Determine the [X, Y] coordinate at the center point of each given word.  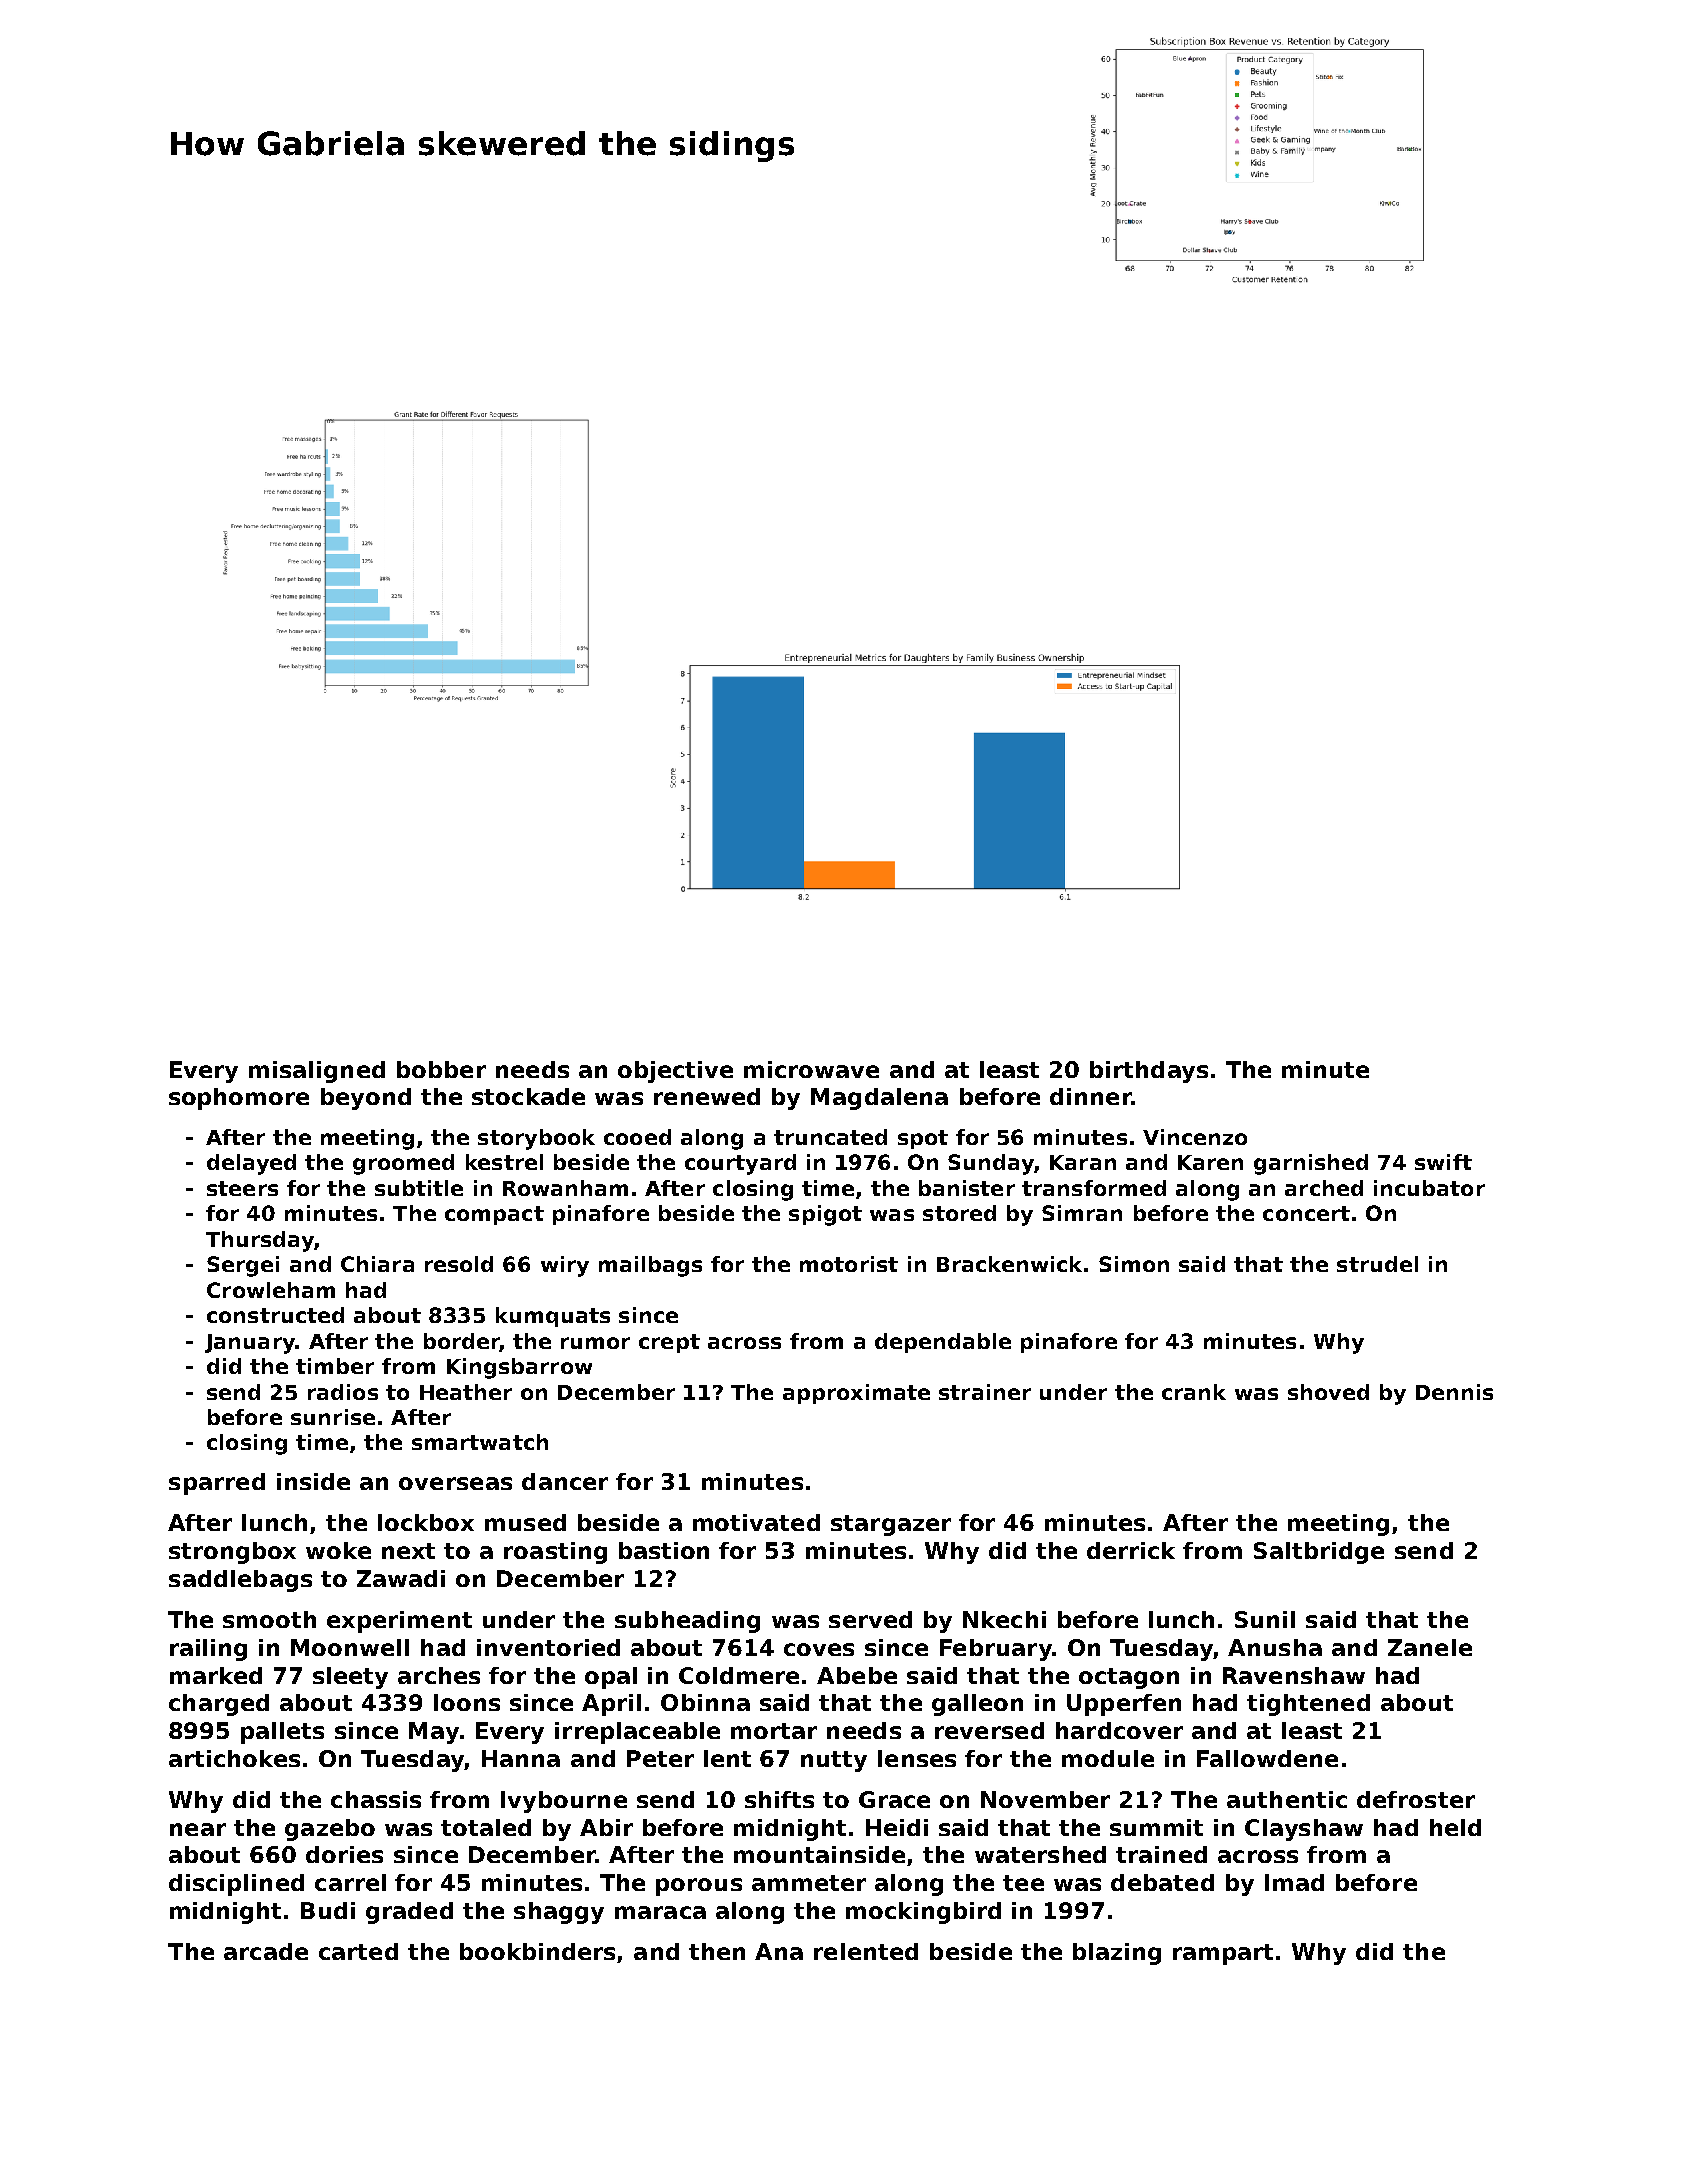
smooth [269, 1619]
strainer [985, 1392]
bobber [441, 1069]
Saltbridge [1319, 1553]
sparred [217, 1484]
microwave [811, 1069]
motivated [756, 1522]
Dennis [1454, 1392]
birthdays [1149, 1072]
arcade [266, 1951]
